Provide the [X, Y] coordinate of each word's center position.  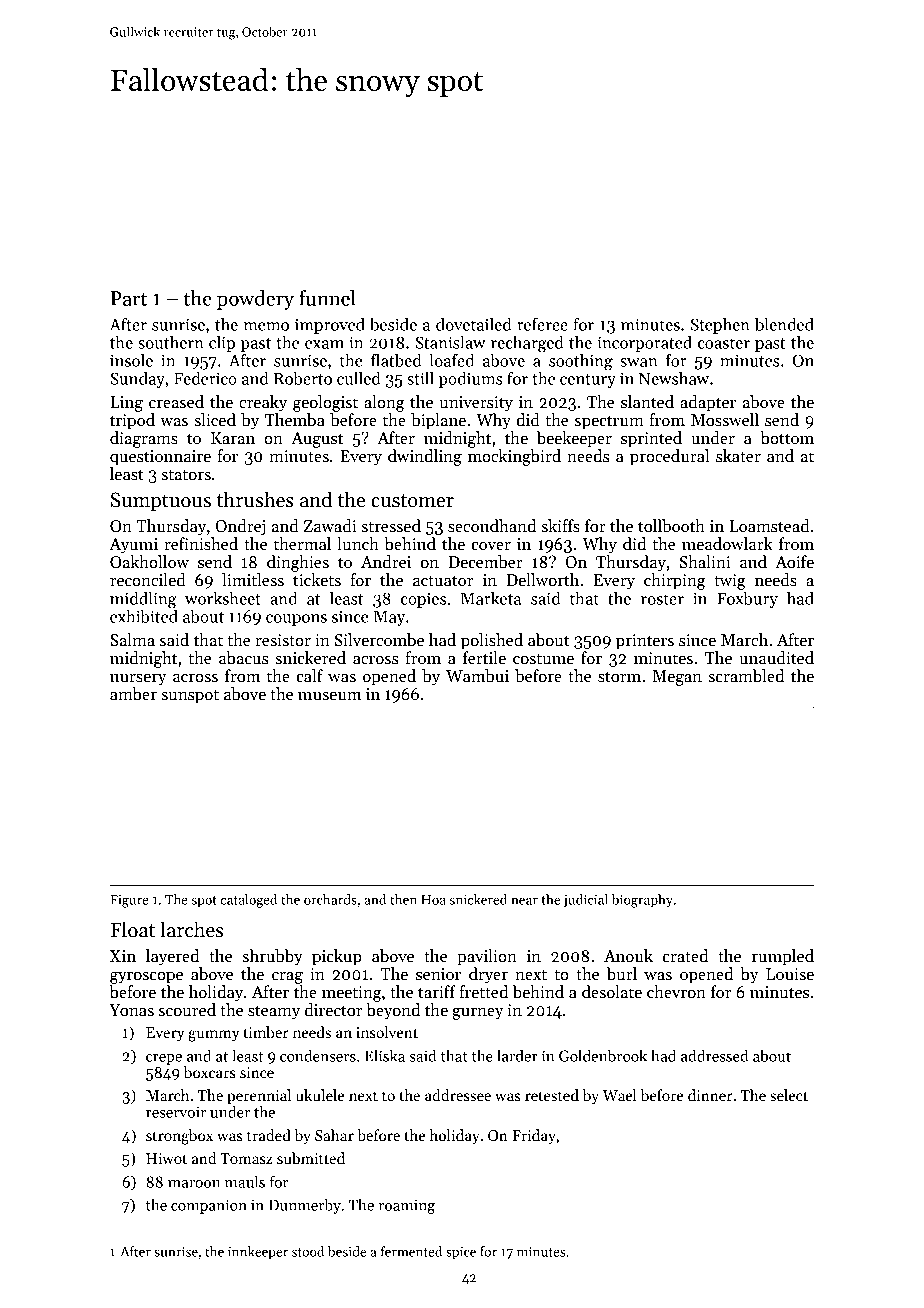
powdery [255, 300]
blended [784, 324]
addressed [715, 1055]
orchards [330, 899]
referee [542, 324]
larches [191, 929]
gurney [478, 1014]
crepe [164, 1059]
